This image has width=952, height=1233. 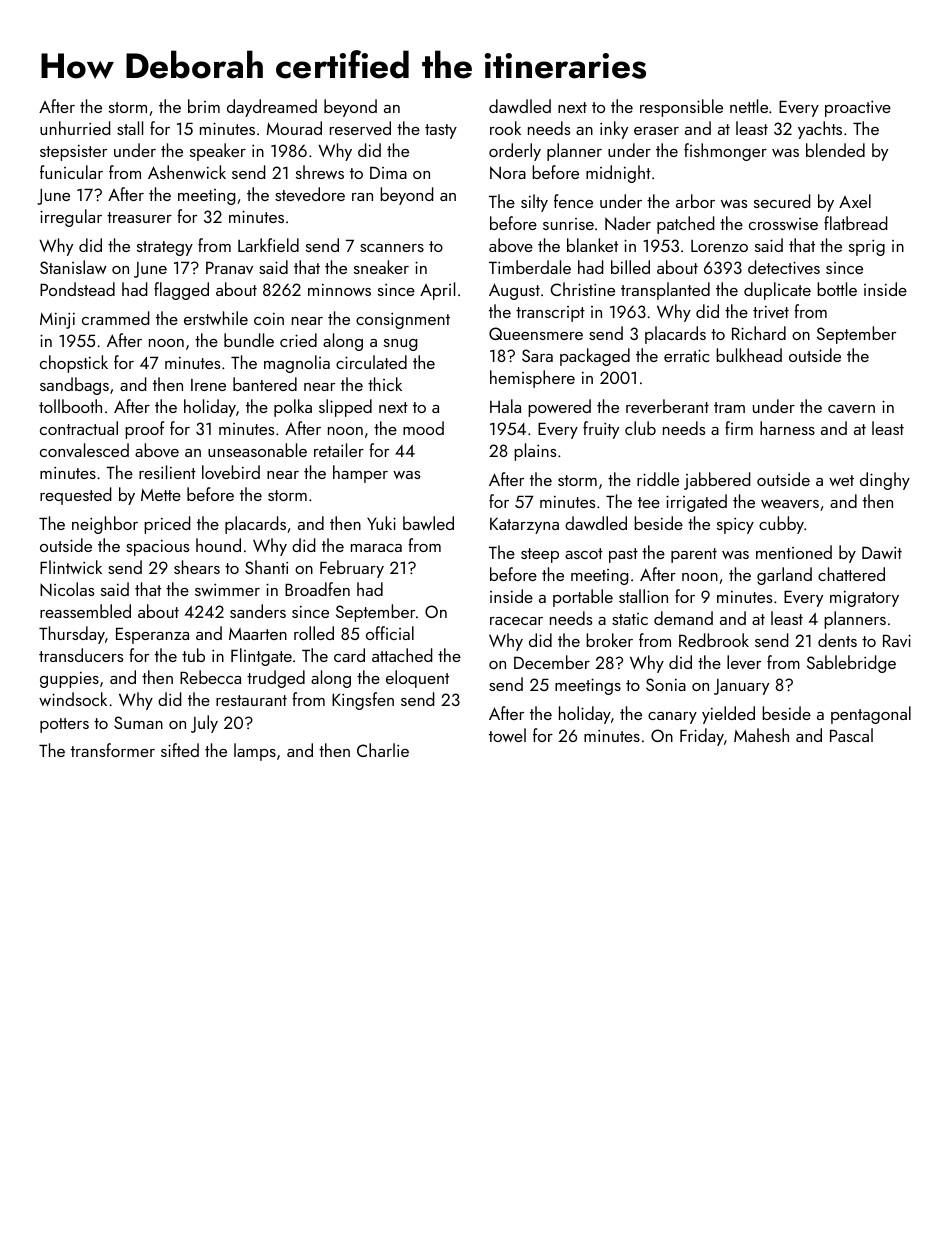 What do you see at coordinates (71, 172) in the image?
I see `funicular` at bounding box center [71, 172].
